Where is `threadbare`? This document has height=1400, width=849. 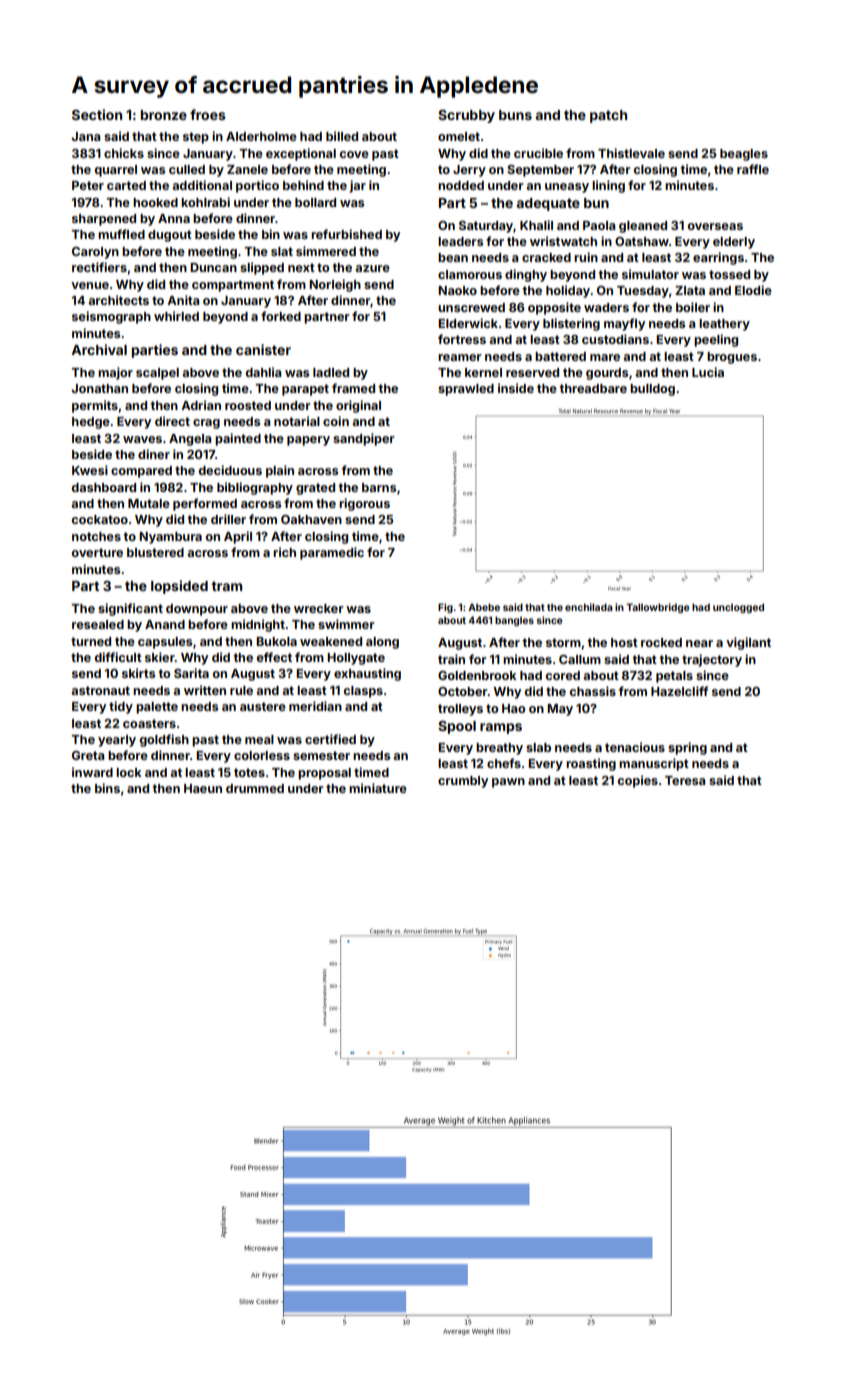
threadbare is located at coordinates (593, 388).
